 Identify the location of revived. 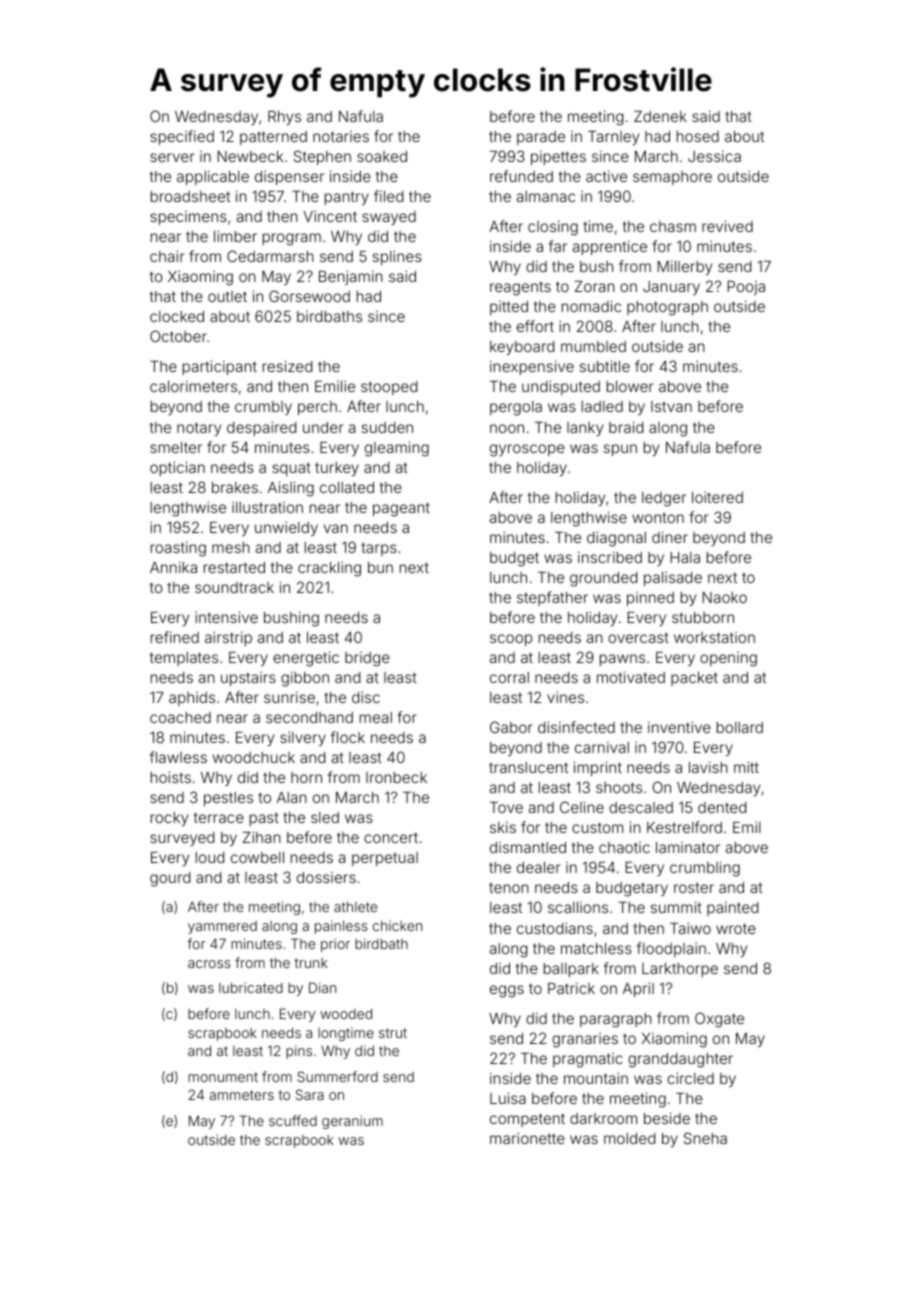
(727, 226).
